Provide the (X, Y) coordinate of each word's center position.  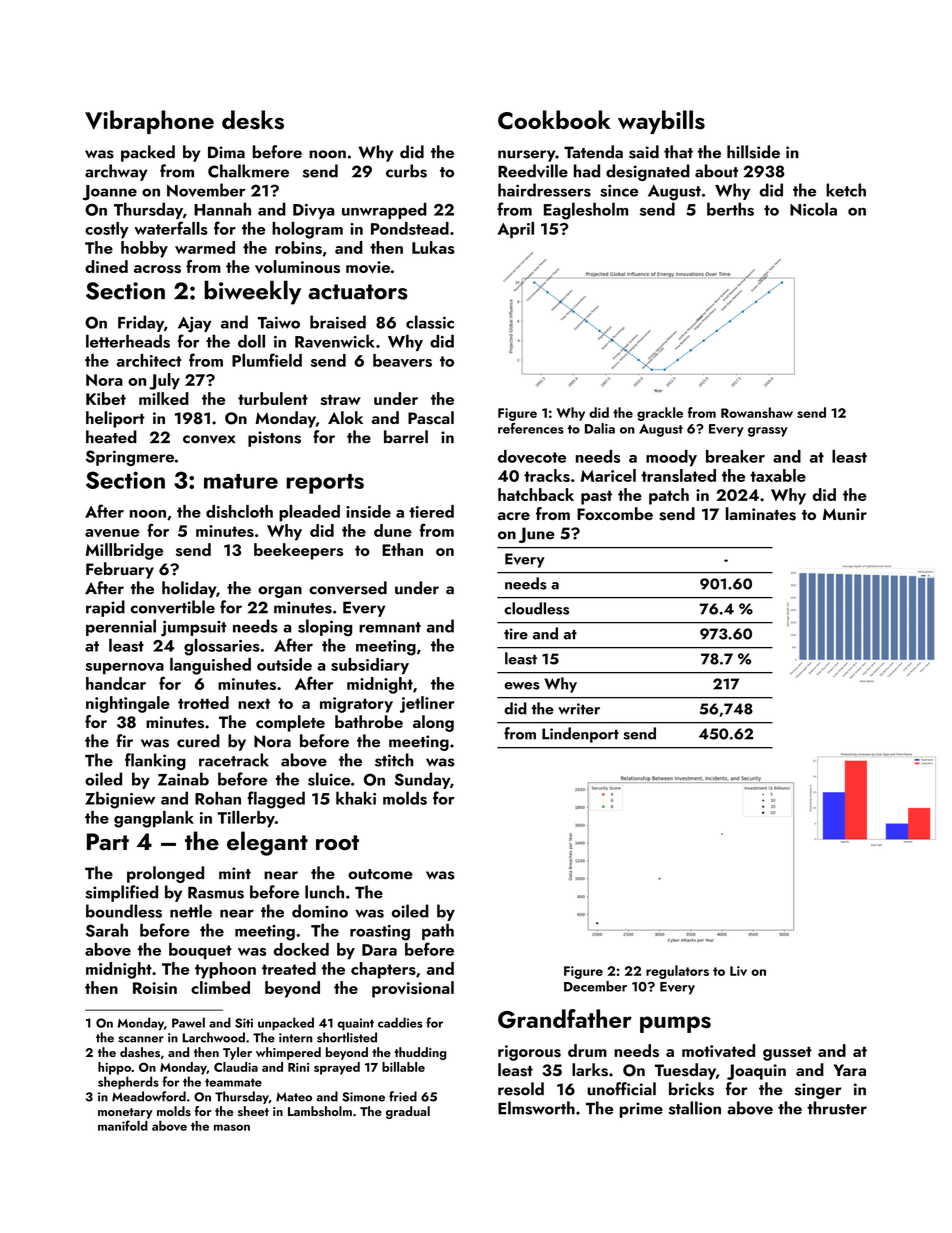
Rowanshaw (757, 412)
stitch (394, 760)
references (531, 428)
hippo (114, 1068)
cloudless (536, 608)
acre (514, 516)
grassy (768, 432)
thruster (837, 1108)
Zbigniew (120, 800)
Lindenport (580, 735)
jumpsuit (194, 628)
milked (164, 398)
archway (116, 172)
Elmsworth (536, 1108)
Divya (313, 211)
